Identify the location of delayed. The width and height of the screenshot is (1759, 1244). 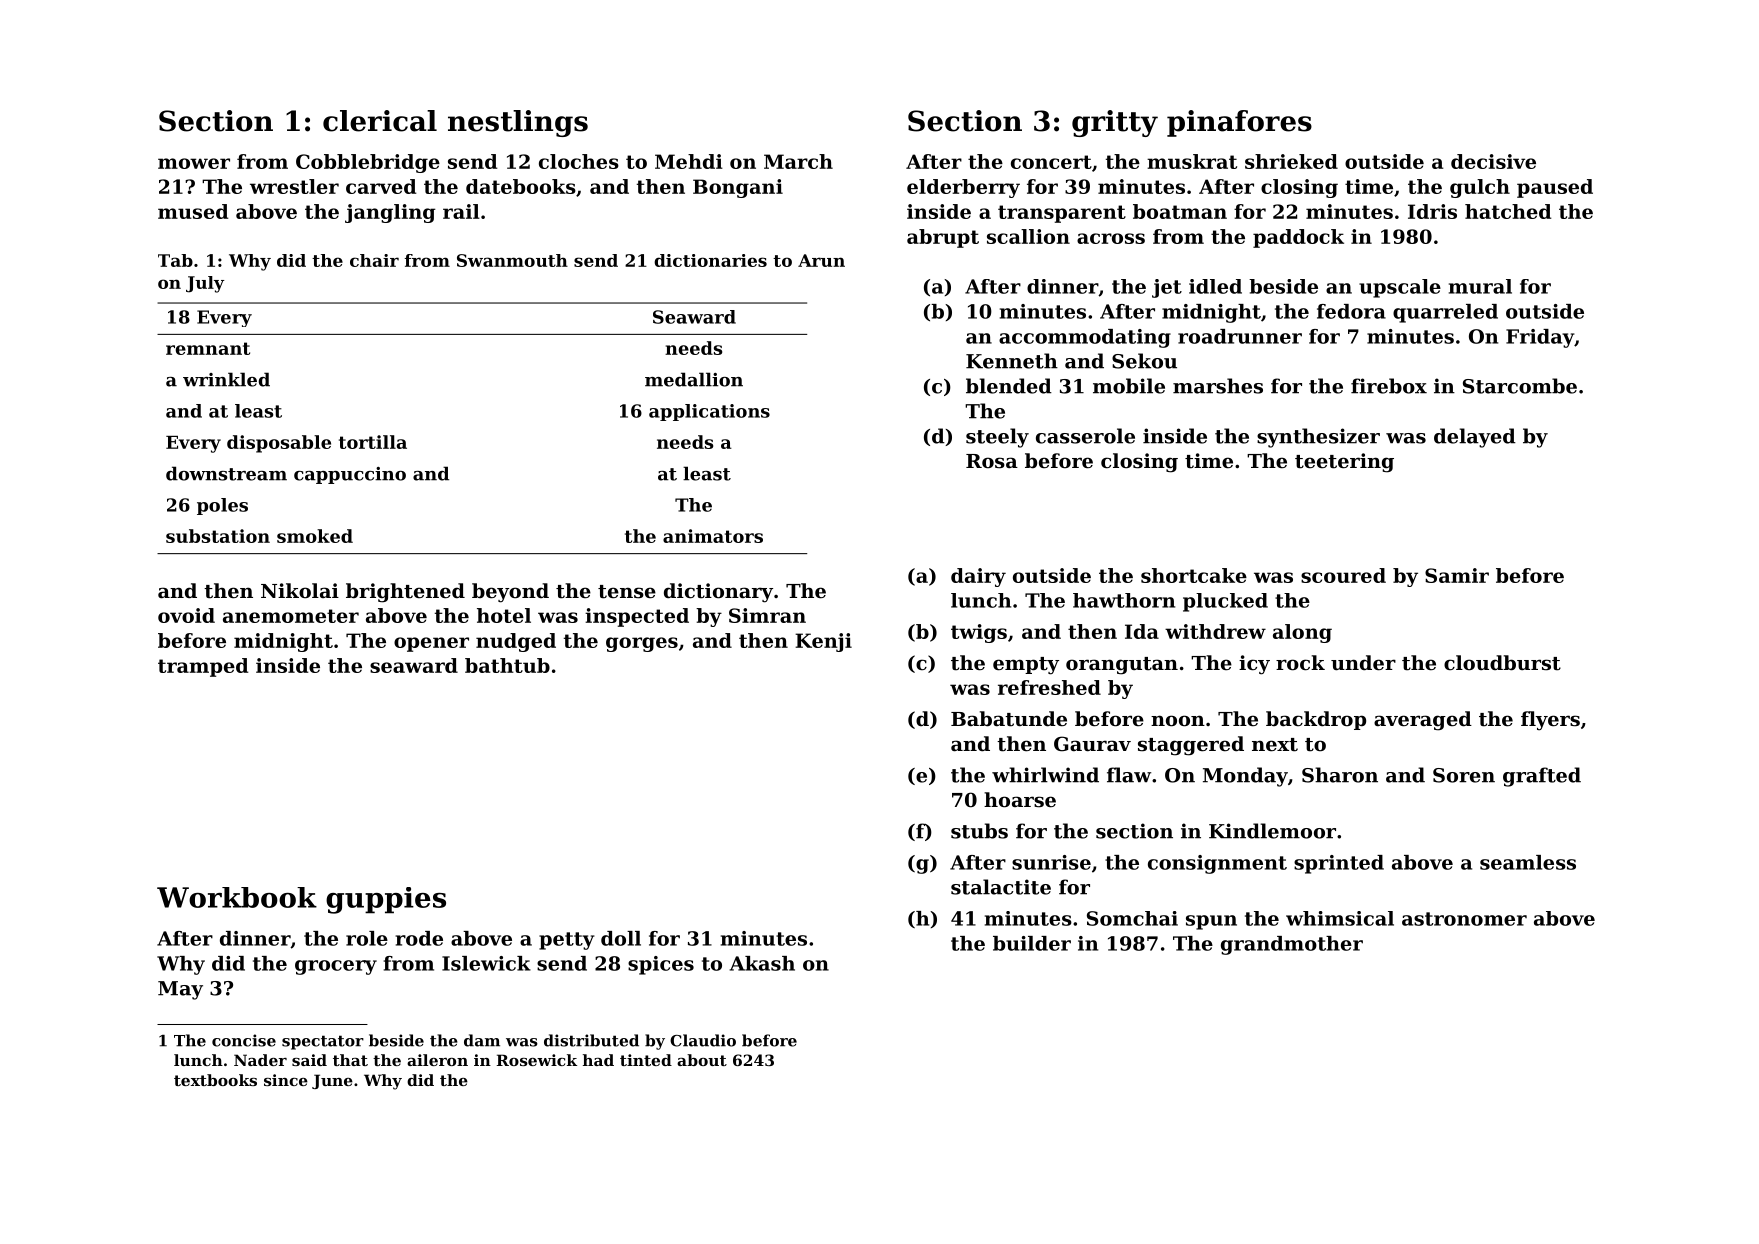
(1475, 438).
